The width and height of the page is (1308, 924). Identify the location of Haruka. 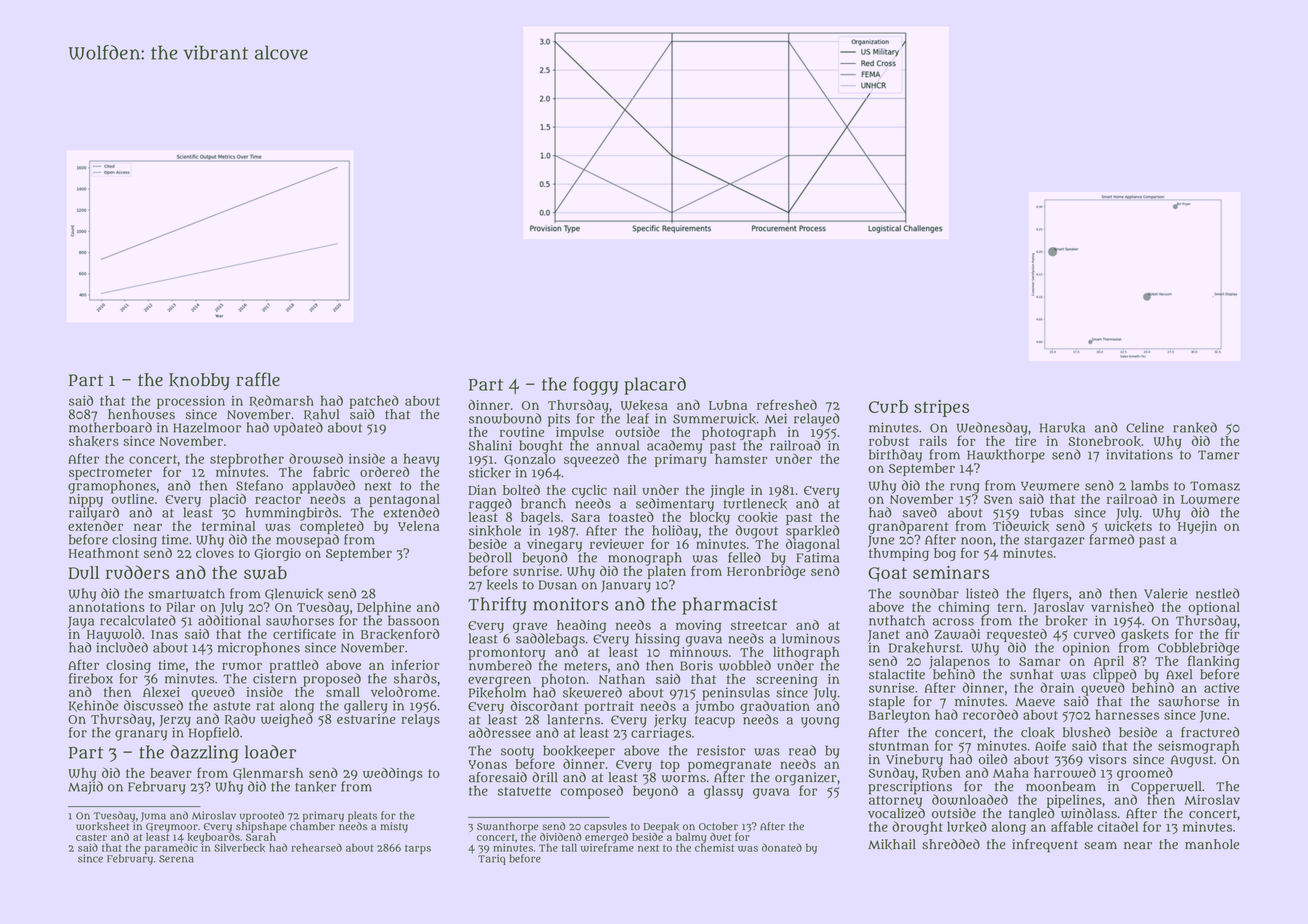
(1062, 427).
